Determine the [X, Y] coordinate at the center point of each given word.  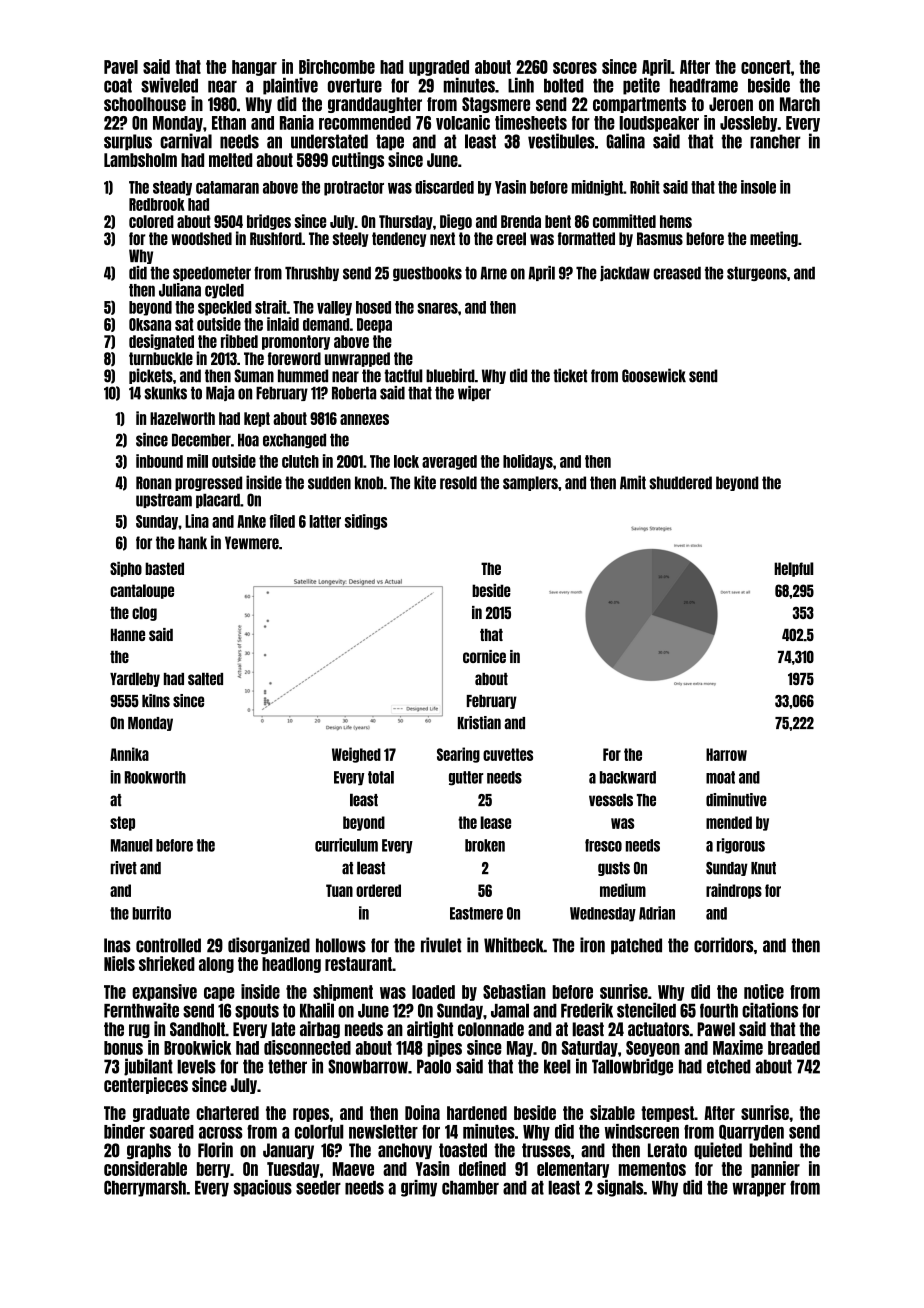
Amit [633, 482]
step [122, 823]
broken [485, 845]
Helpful [794, 569]
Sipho [126, 569]
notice [764, 991]
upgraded [439, 68]
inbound [159, 461]
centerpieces [146, 1085]
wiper [474, 393]
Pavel [121, 67]
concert [766, 67]
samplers [530, 483]
